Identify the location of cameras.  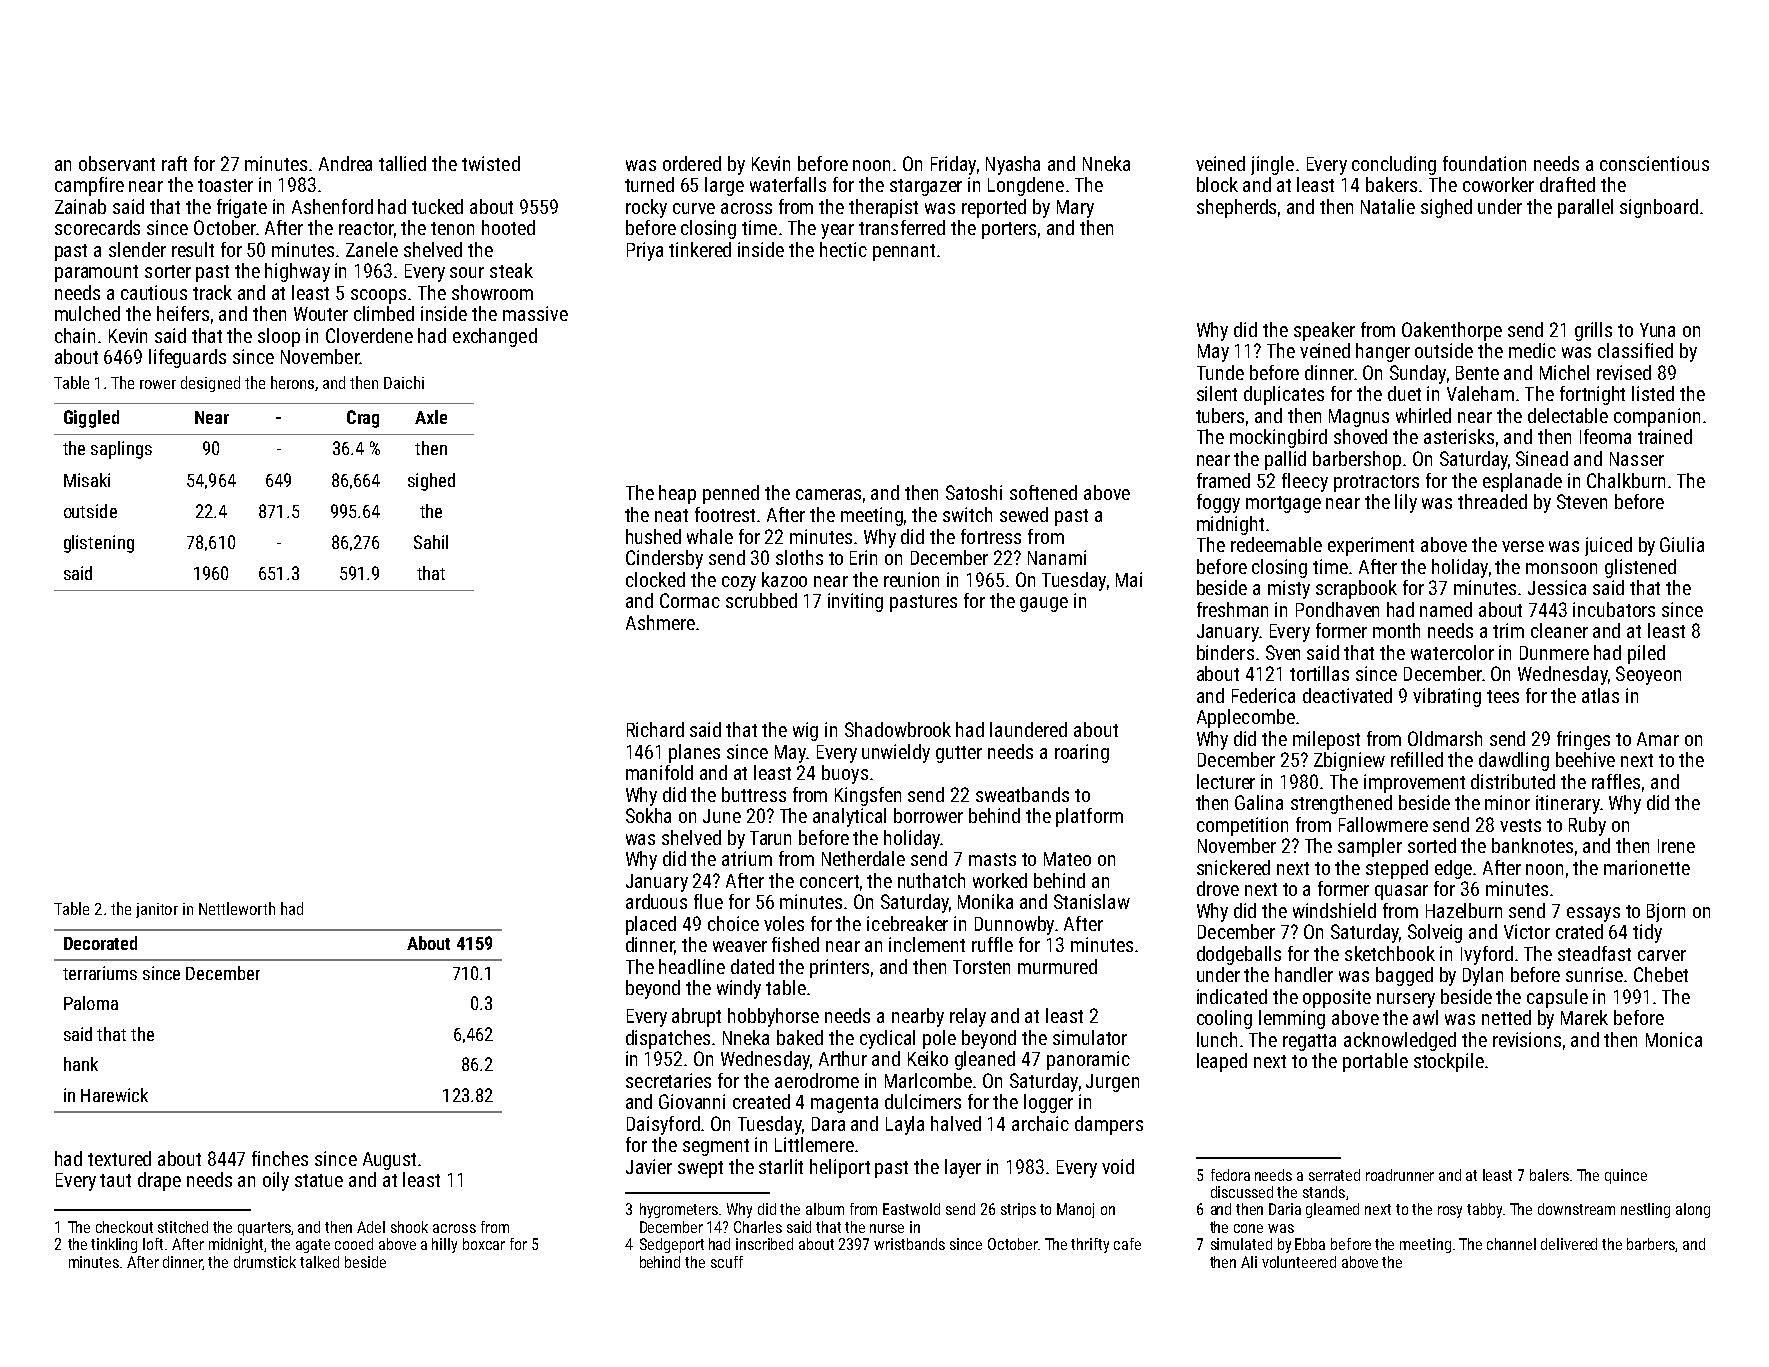
(828, 494).
